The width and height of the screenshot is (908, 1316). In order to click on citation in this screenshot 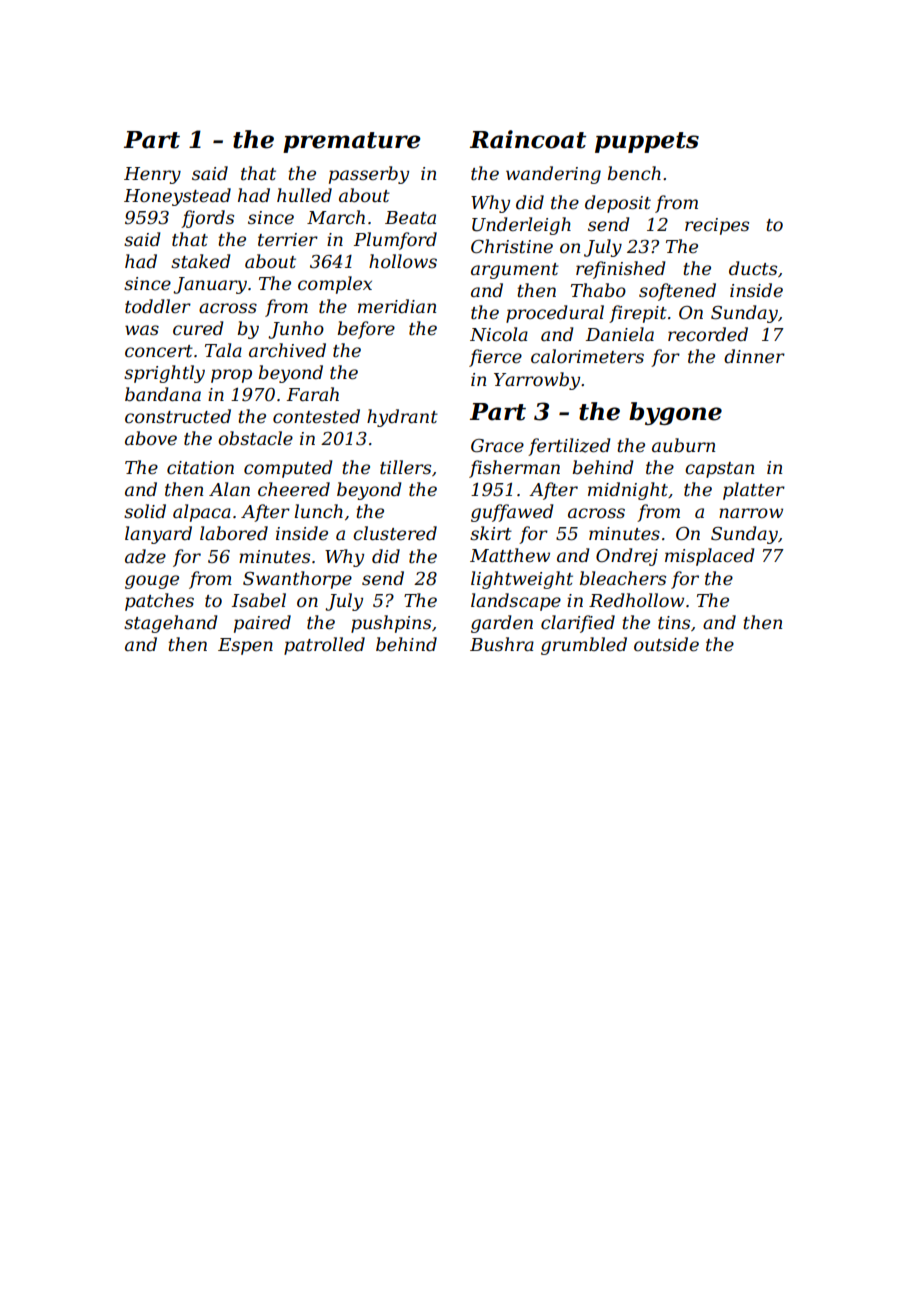, I will do `click(200, 468)`.
